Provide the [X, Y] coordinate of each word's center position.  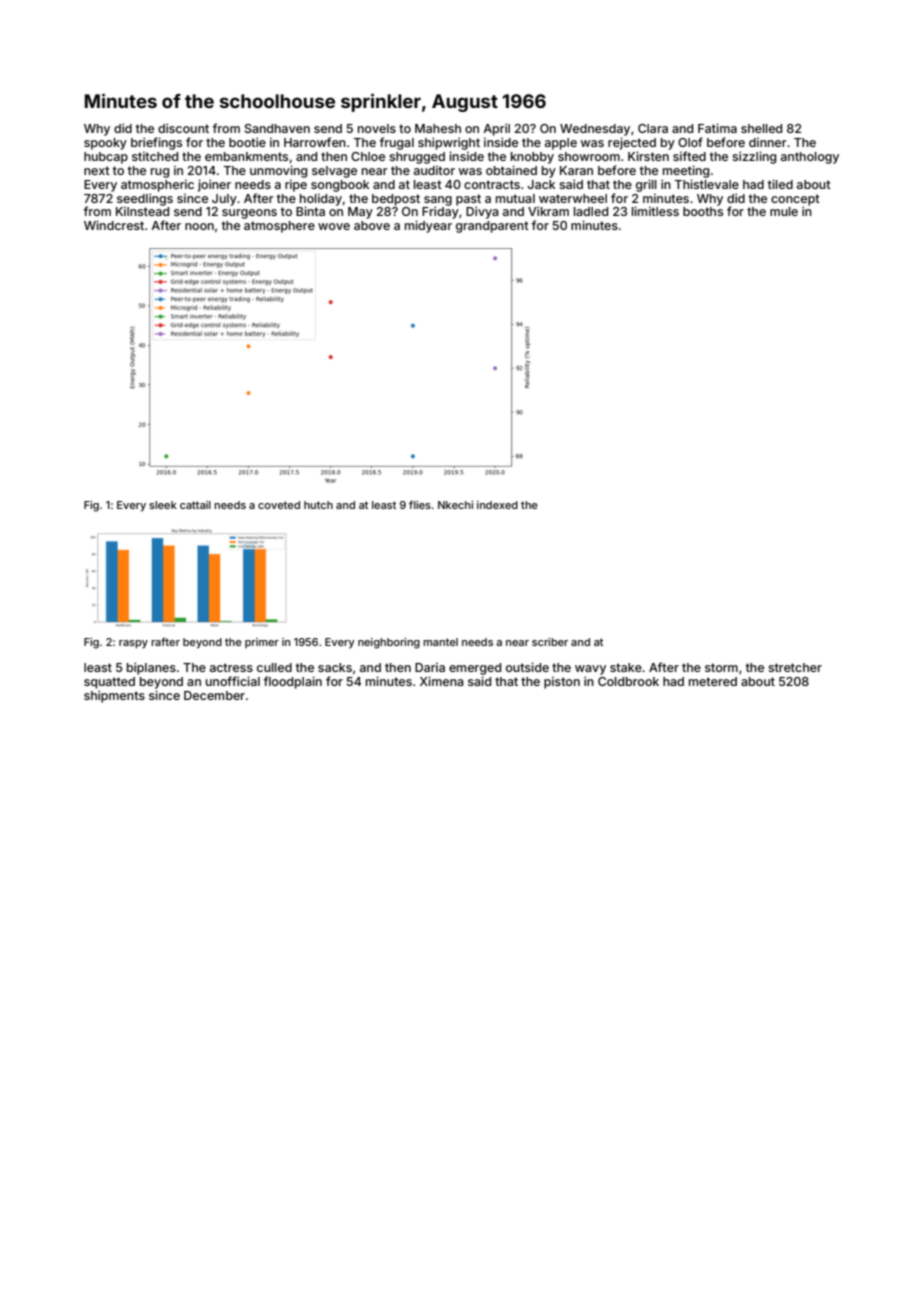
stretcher [795, 667]
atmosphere [279, 227]
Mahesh [438, 128]
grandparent [492, 227]
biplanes [151, 668]
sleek [163, 505]
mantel [440, 642]
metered [713, 681]
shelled [761, 128]
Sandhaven [277, 128]
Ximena [442, 681]
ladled [591, 211]
